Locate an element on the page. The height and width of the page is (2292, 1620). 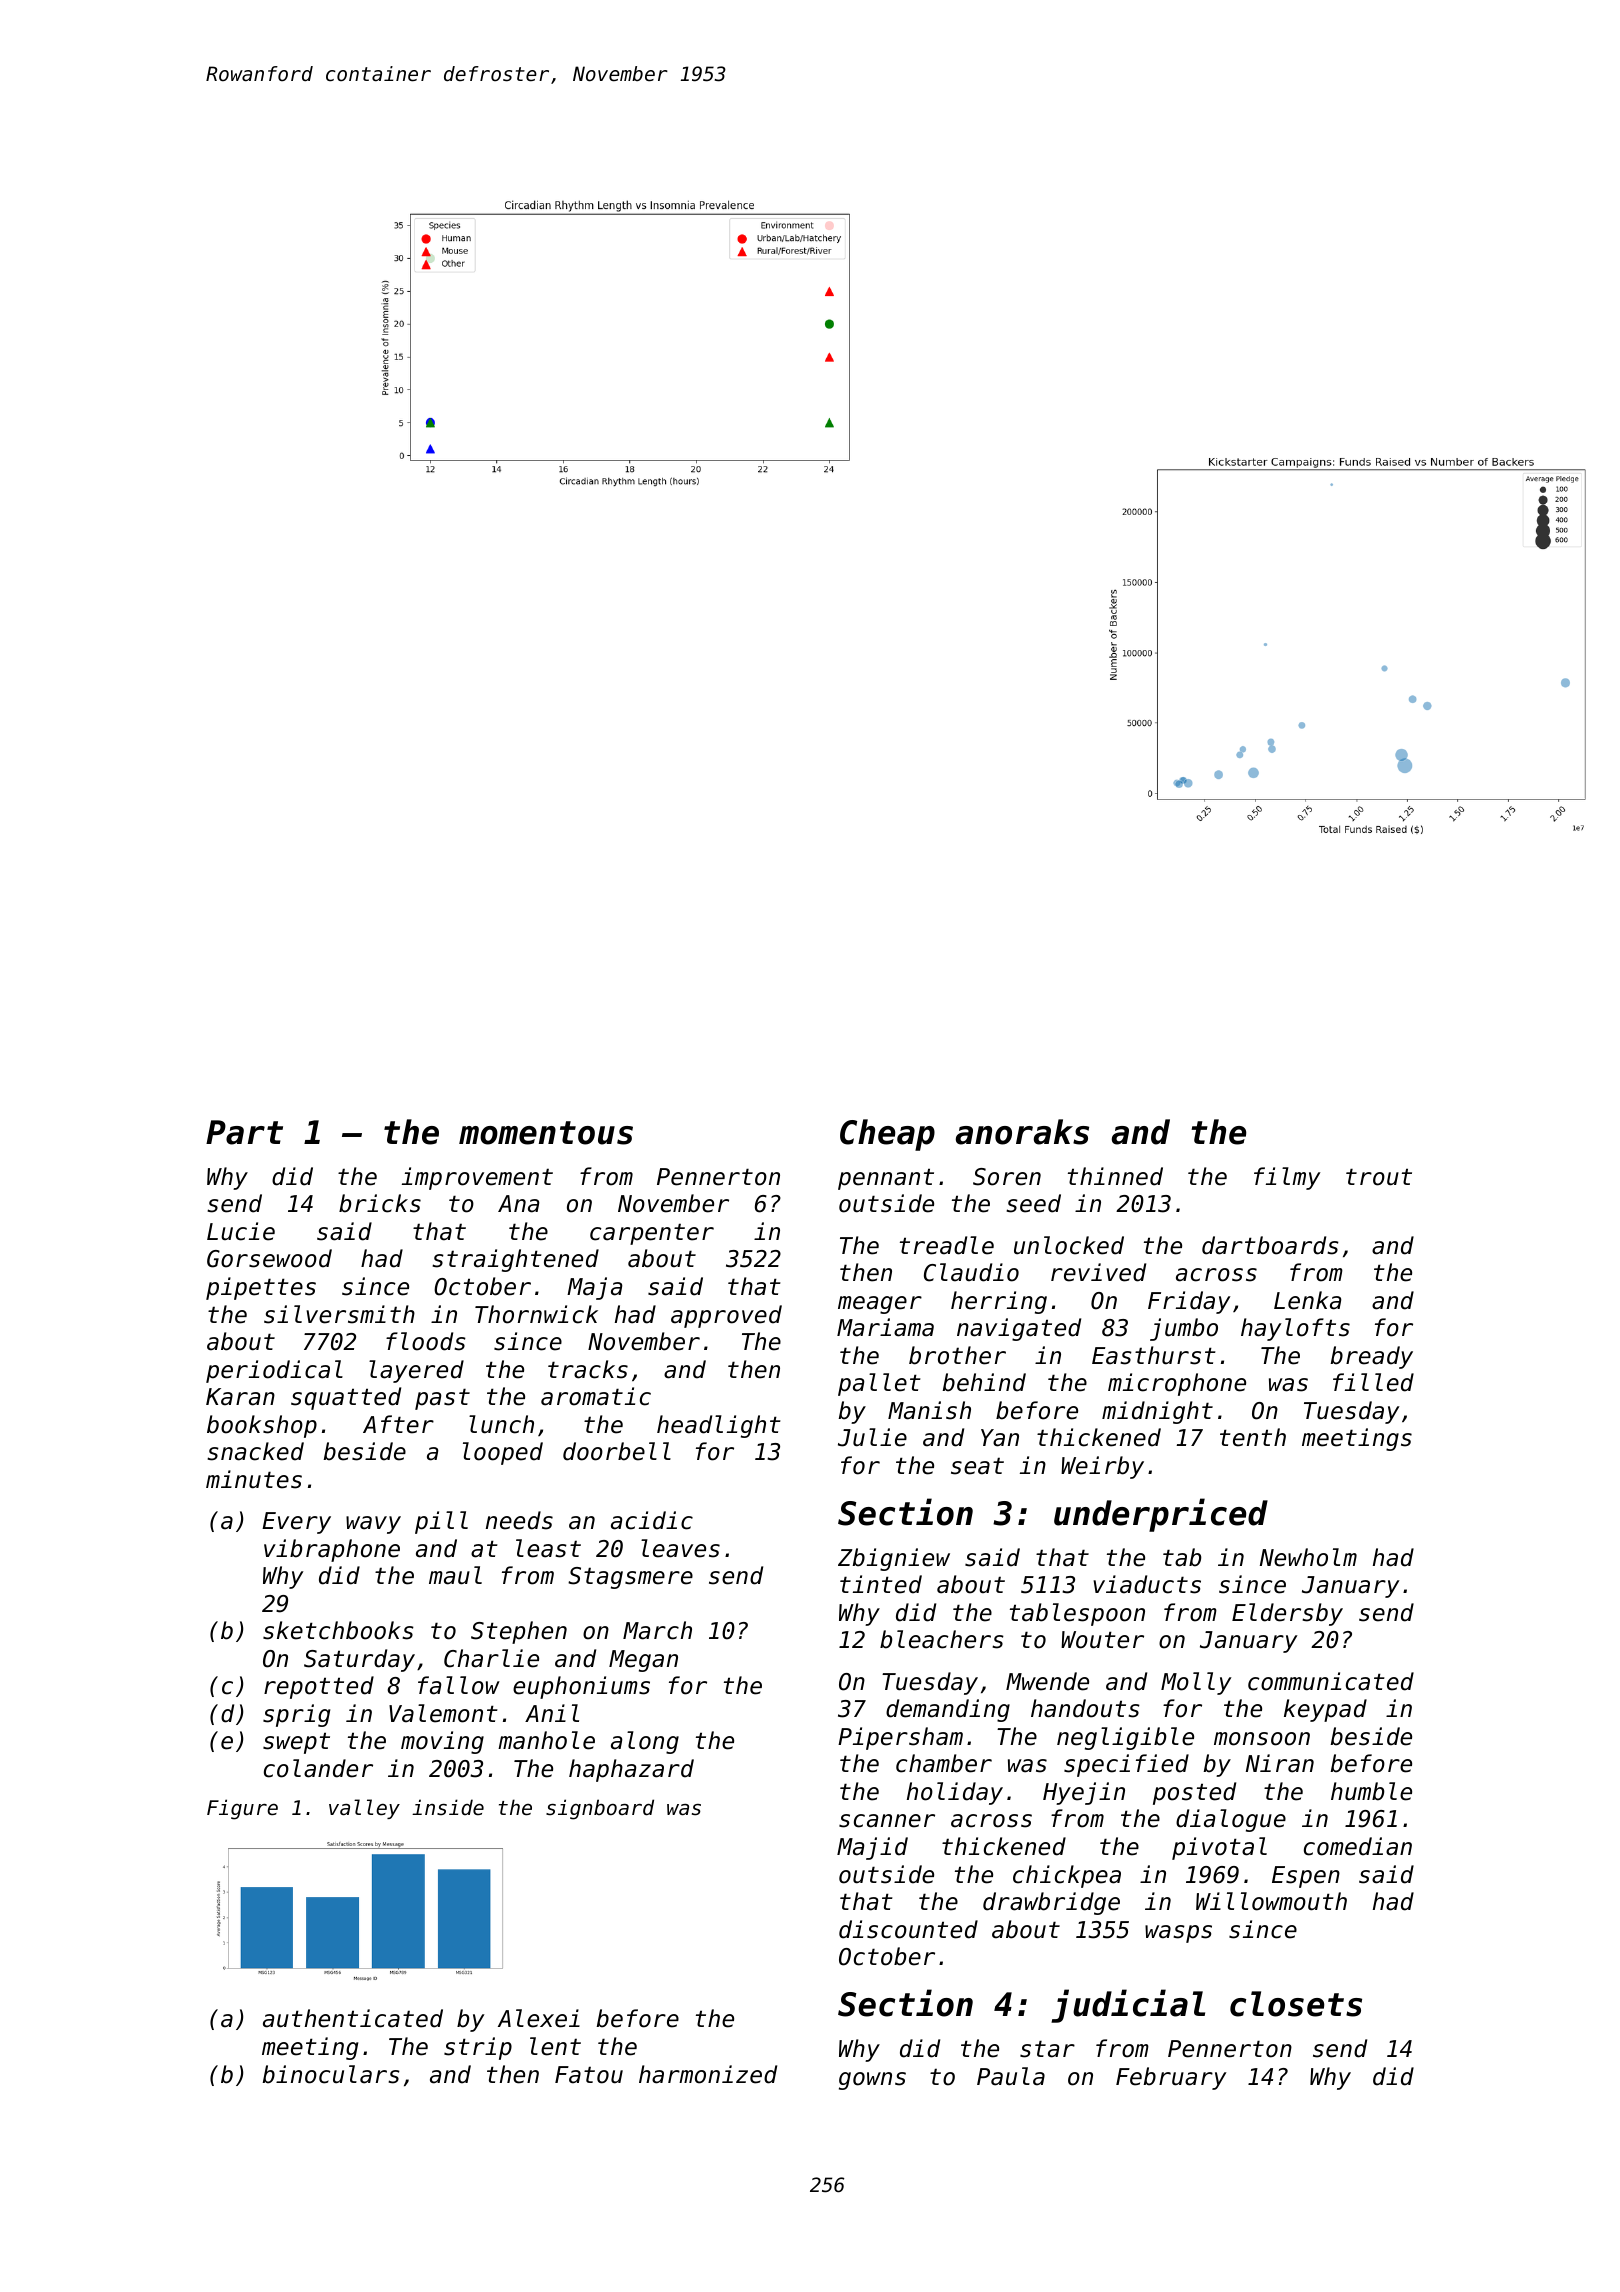
Paula is located at coordinates (1011, 2076).
